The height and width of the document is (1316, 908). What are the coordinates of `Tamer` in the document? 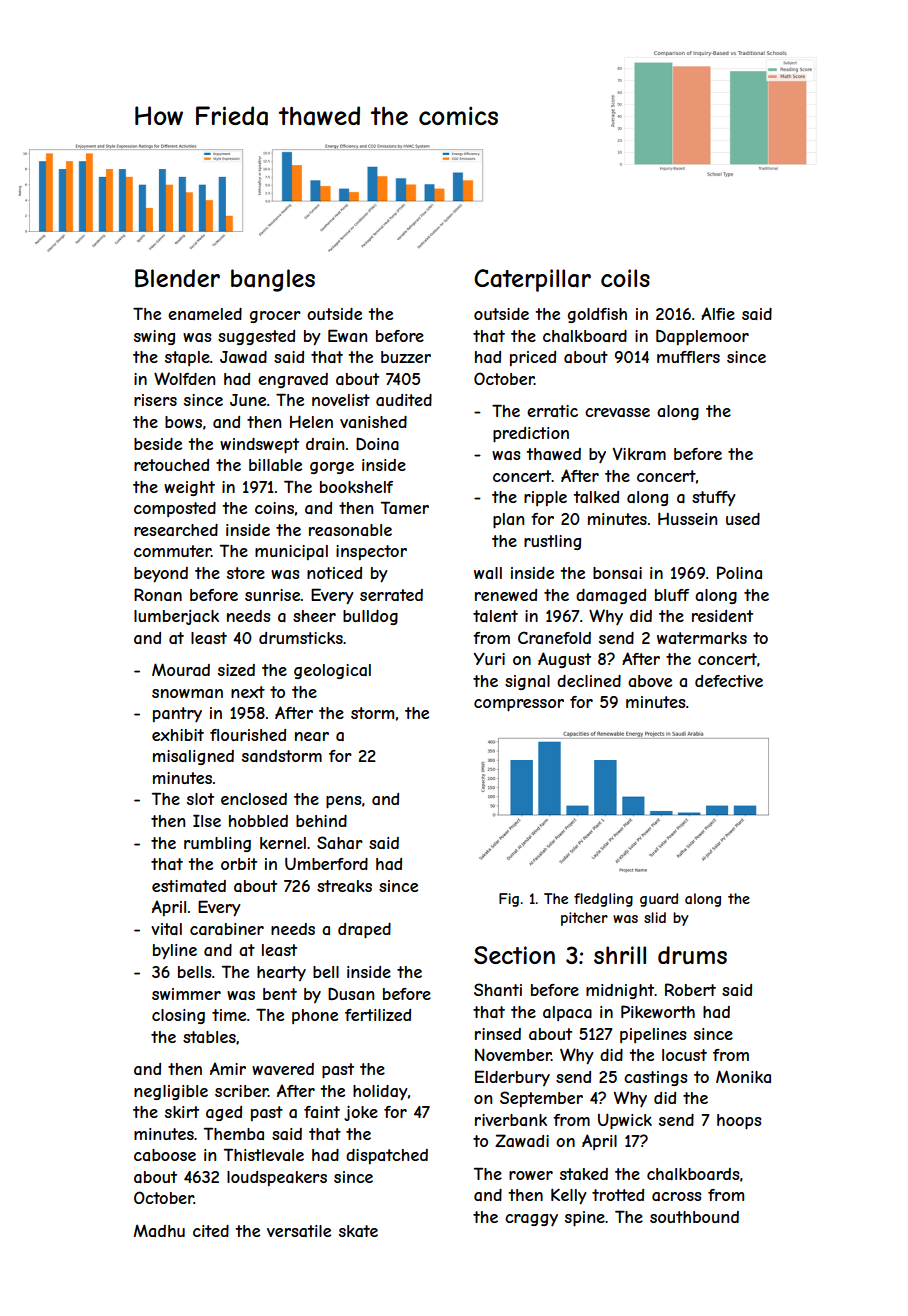 It's located at (405, 507).
